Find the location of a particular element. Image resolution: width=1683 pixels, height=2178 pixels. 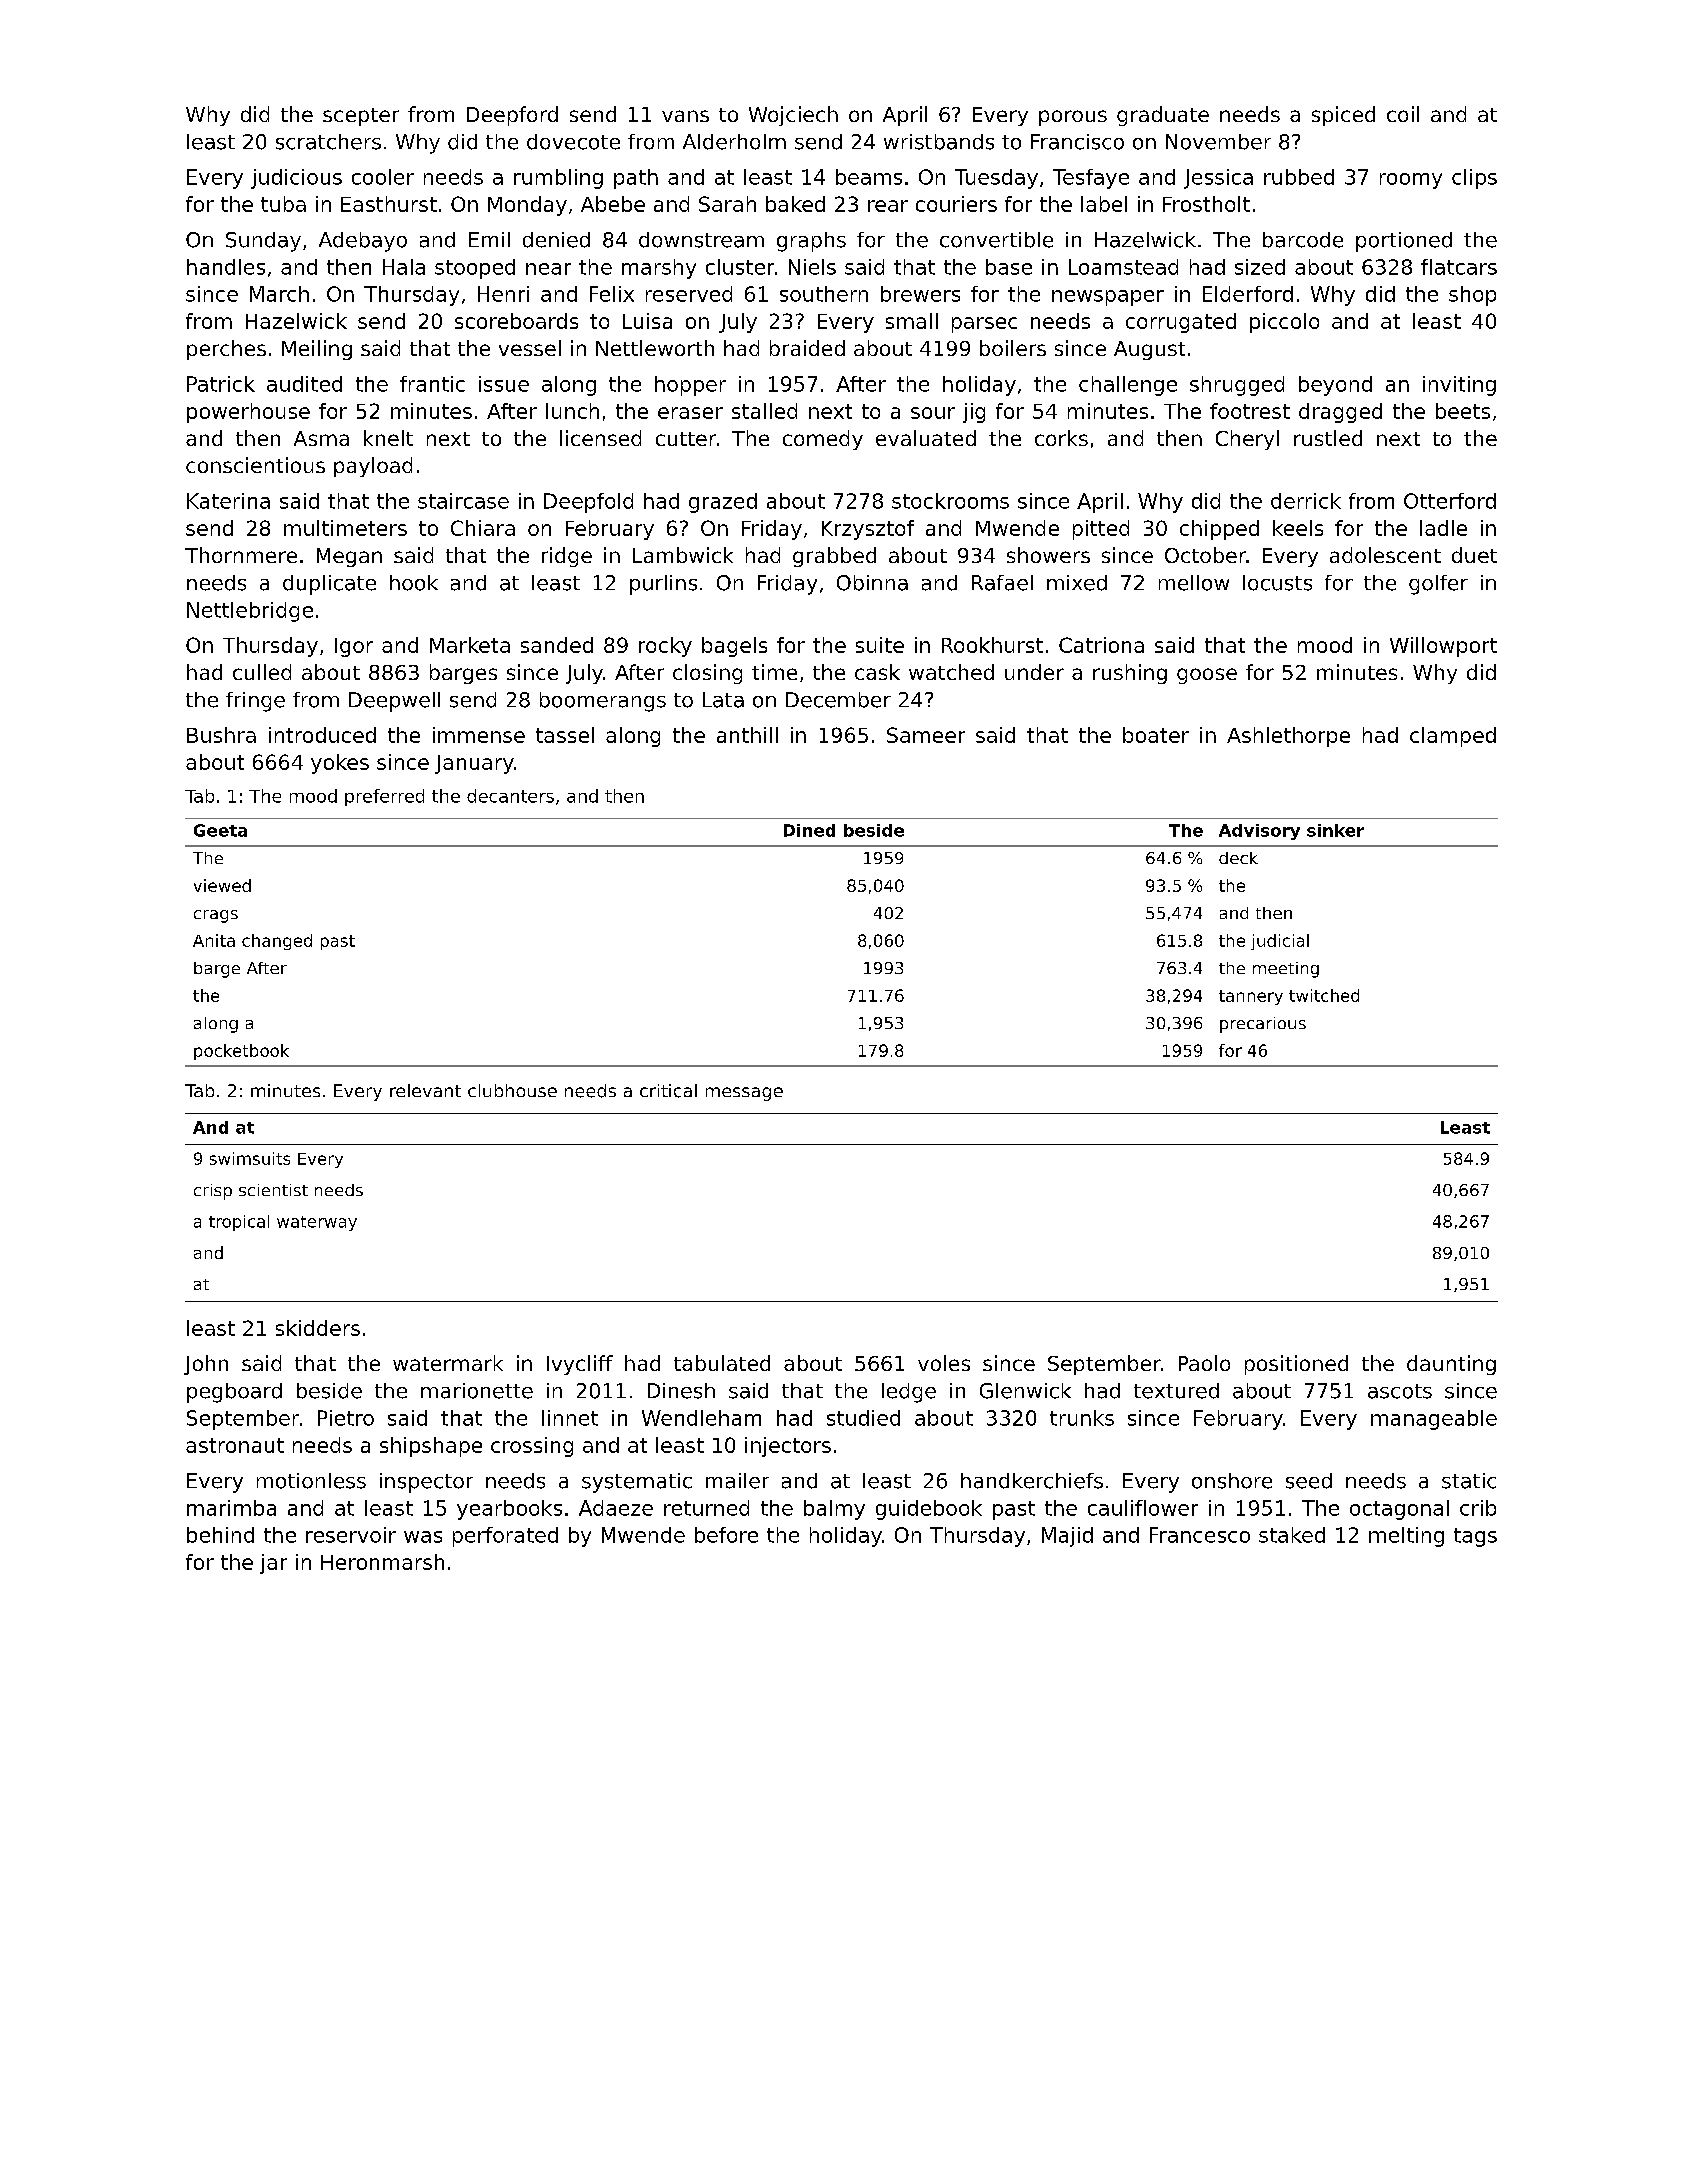

onshore is located at coordinates (1232, 1481).
